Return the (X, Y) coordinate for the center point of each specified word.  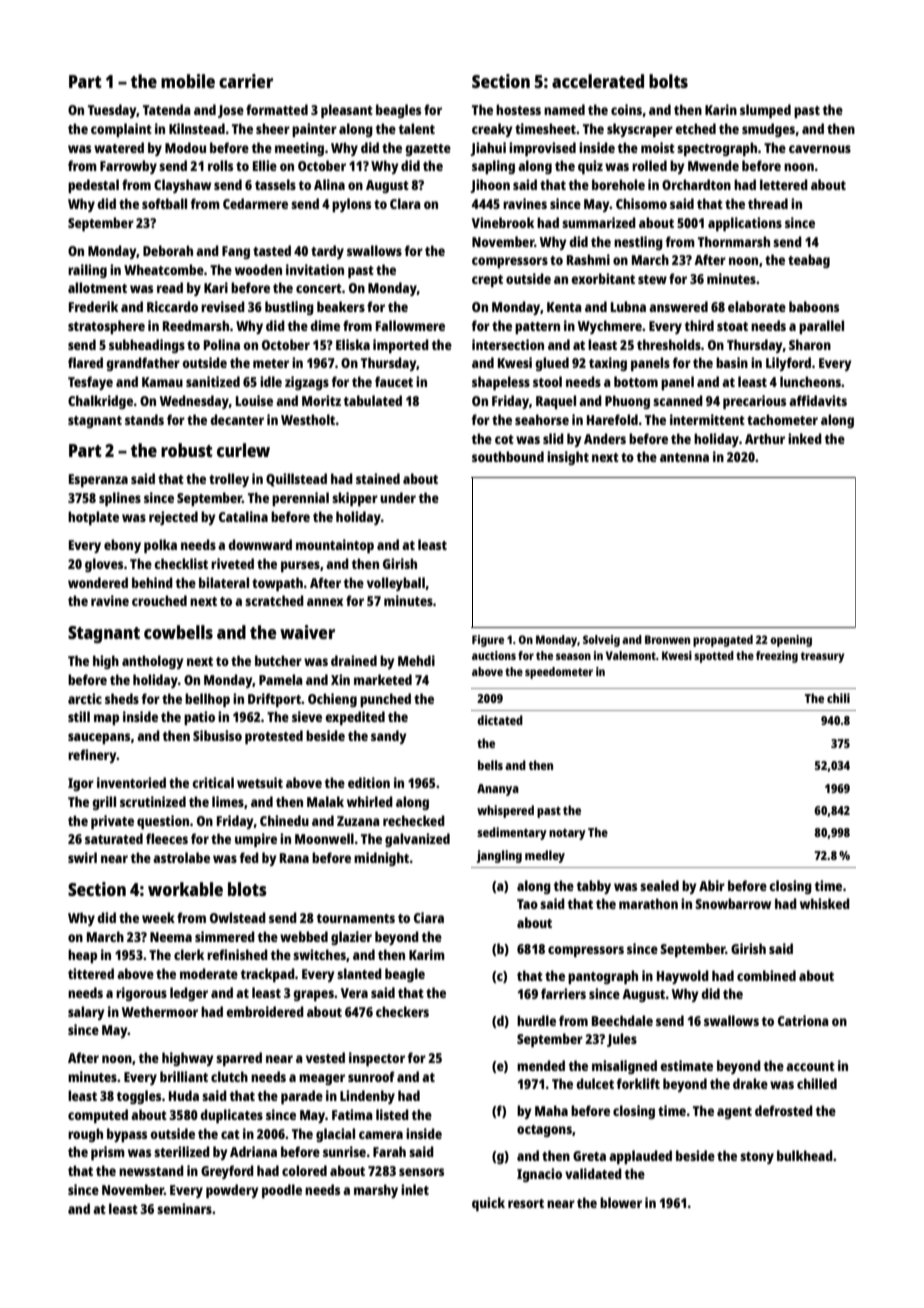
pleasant (347, 111)
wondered (98, 582)
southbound (508, 456)
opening (791, 641)
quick (488, 1204)
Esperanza (98, 480)
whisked (825, 903)
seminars (184, 1208)
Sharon (810, 344)
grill (104, 803)
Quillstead (296, 480)
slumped (765, 111)
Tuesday (112, 111)
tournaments (356, 918)
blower (621, 1202)
